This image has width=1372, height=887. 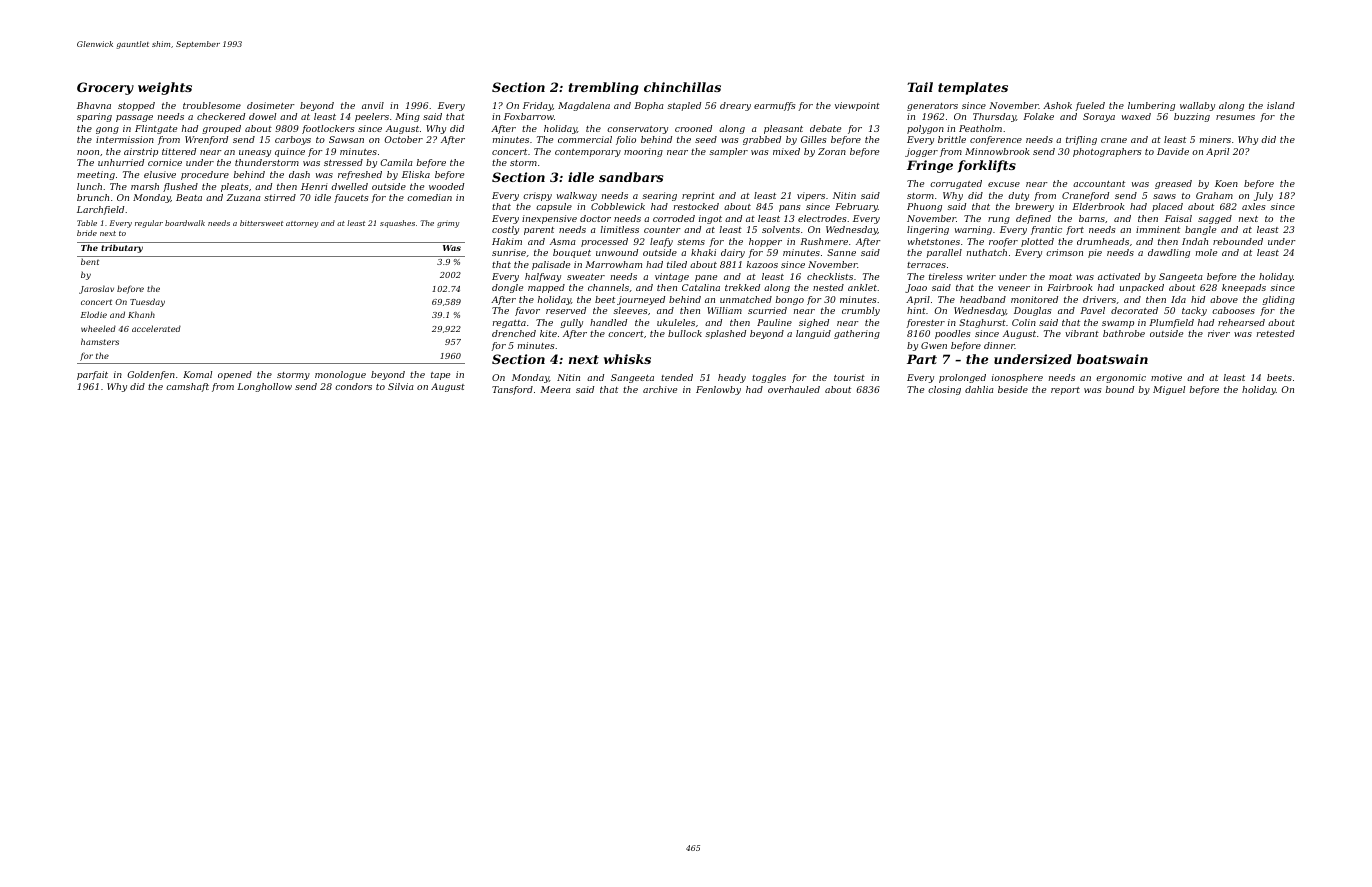 What do you see at coordinates (724, 310) in the image?
I see `William` at bounding box center [724, 310].
